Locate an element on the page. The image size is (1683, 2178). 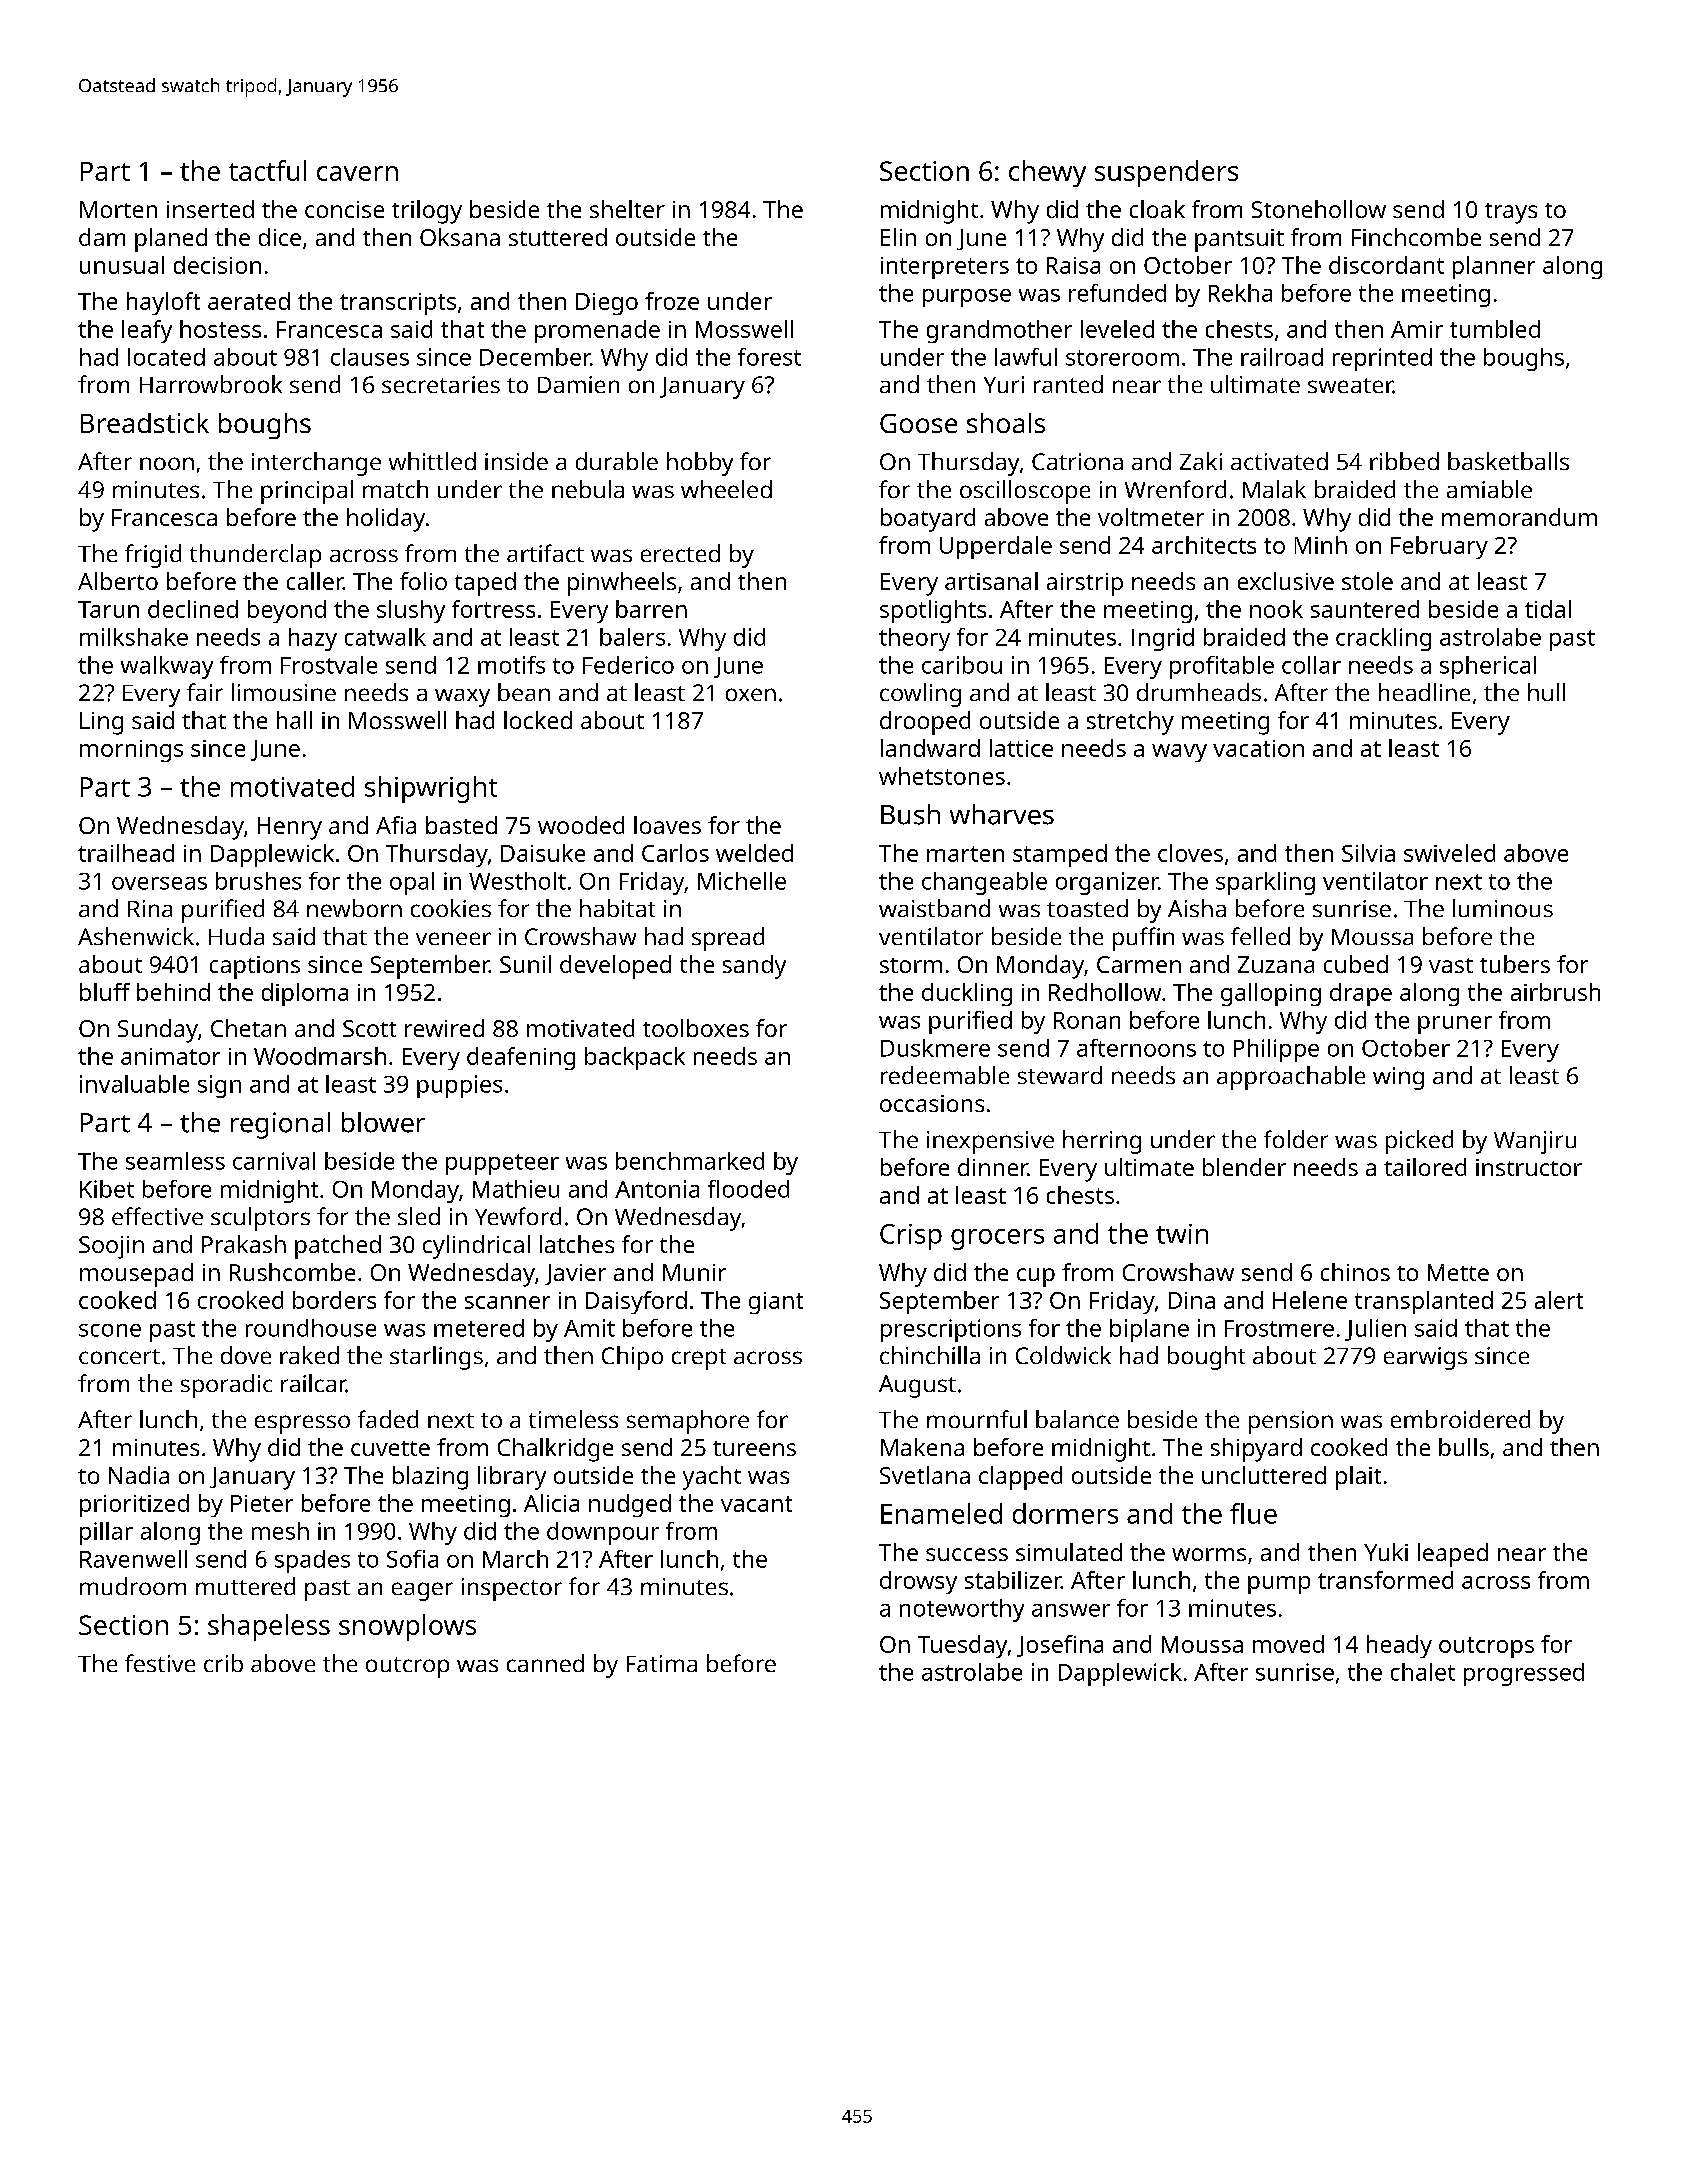
Fatima is located at coordinates (662, 1663).
